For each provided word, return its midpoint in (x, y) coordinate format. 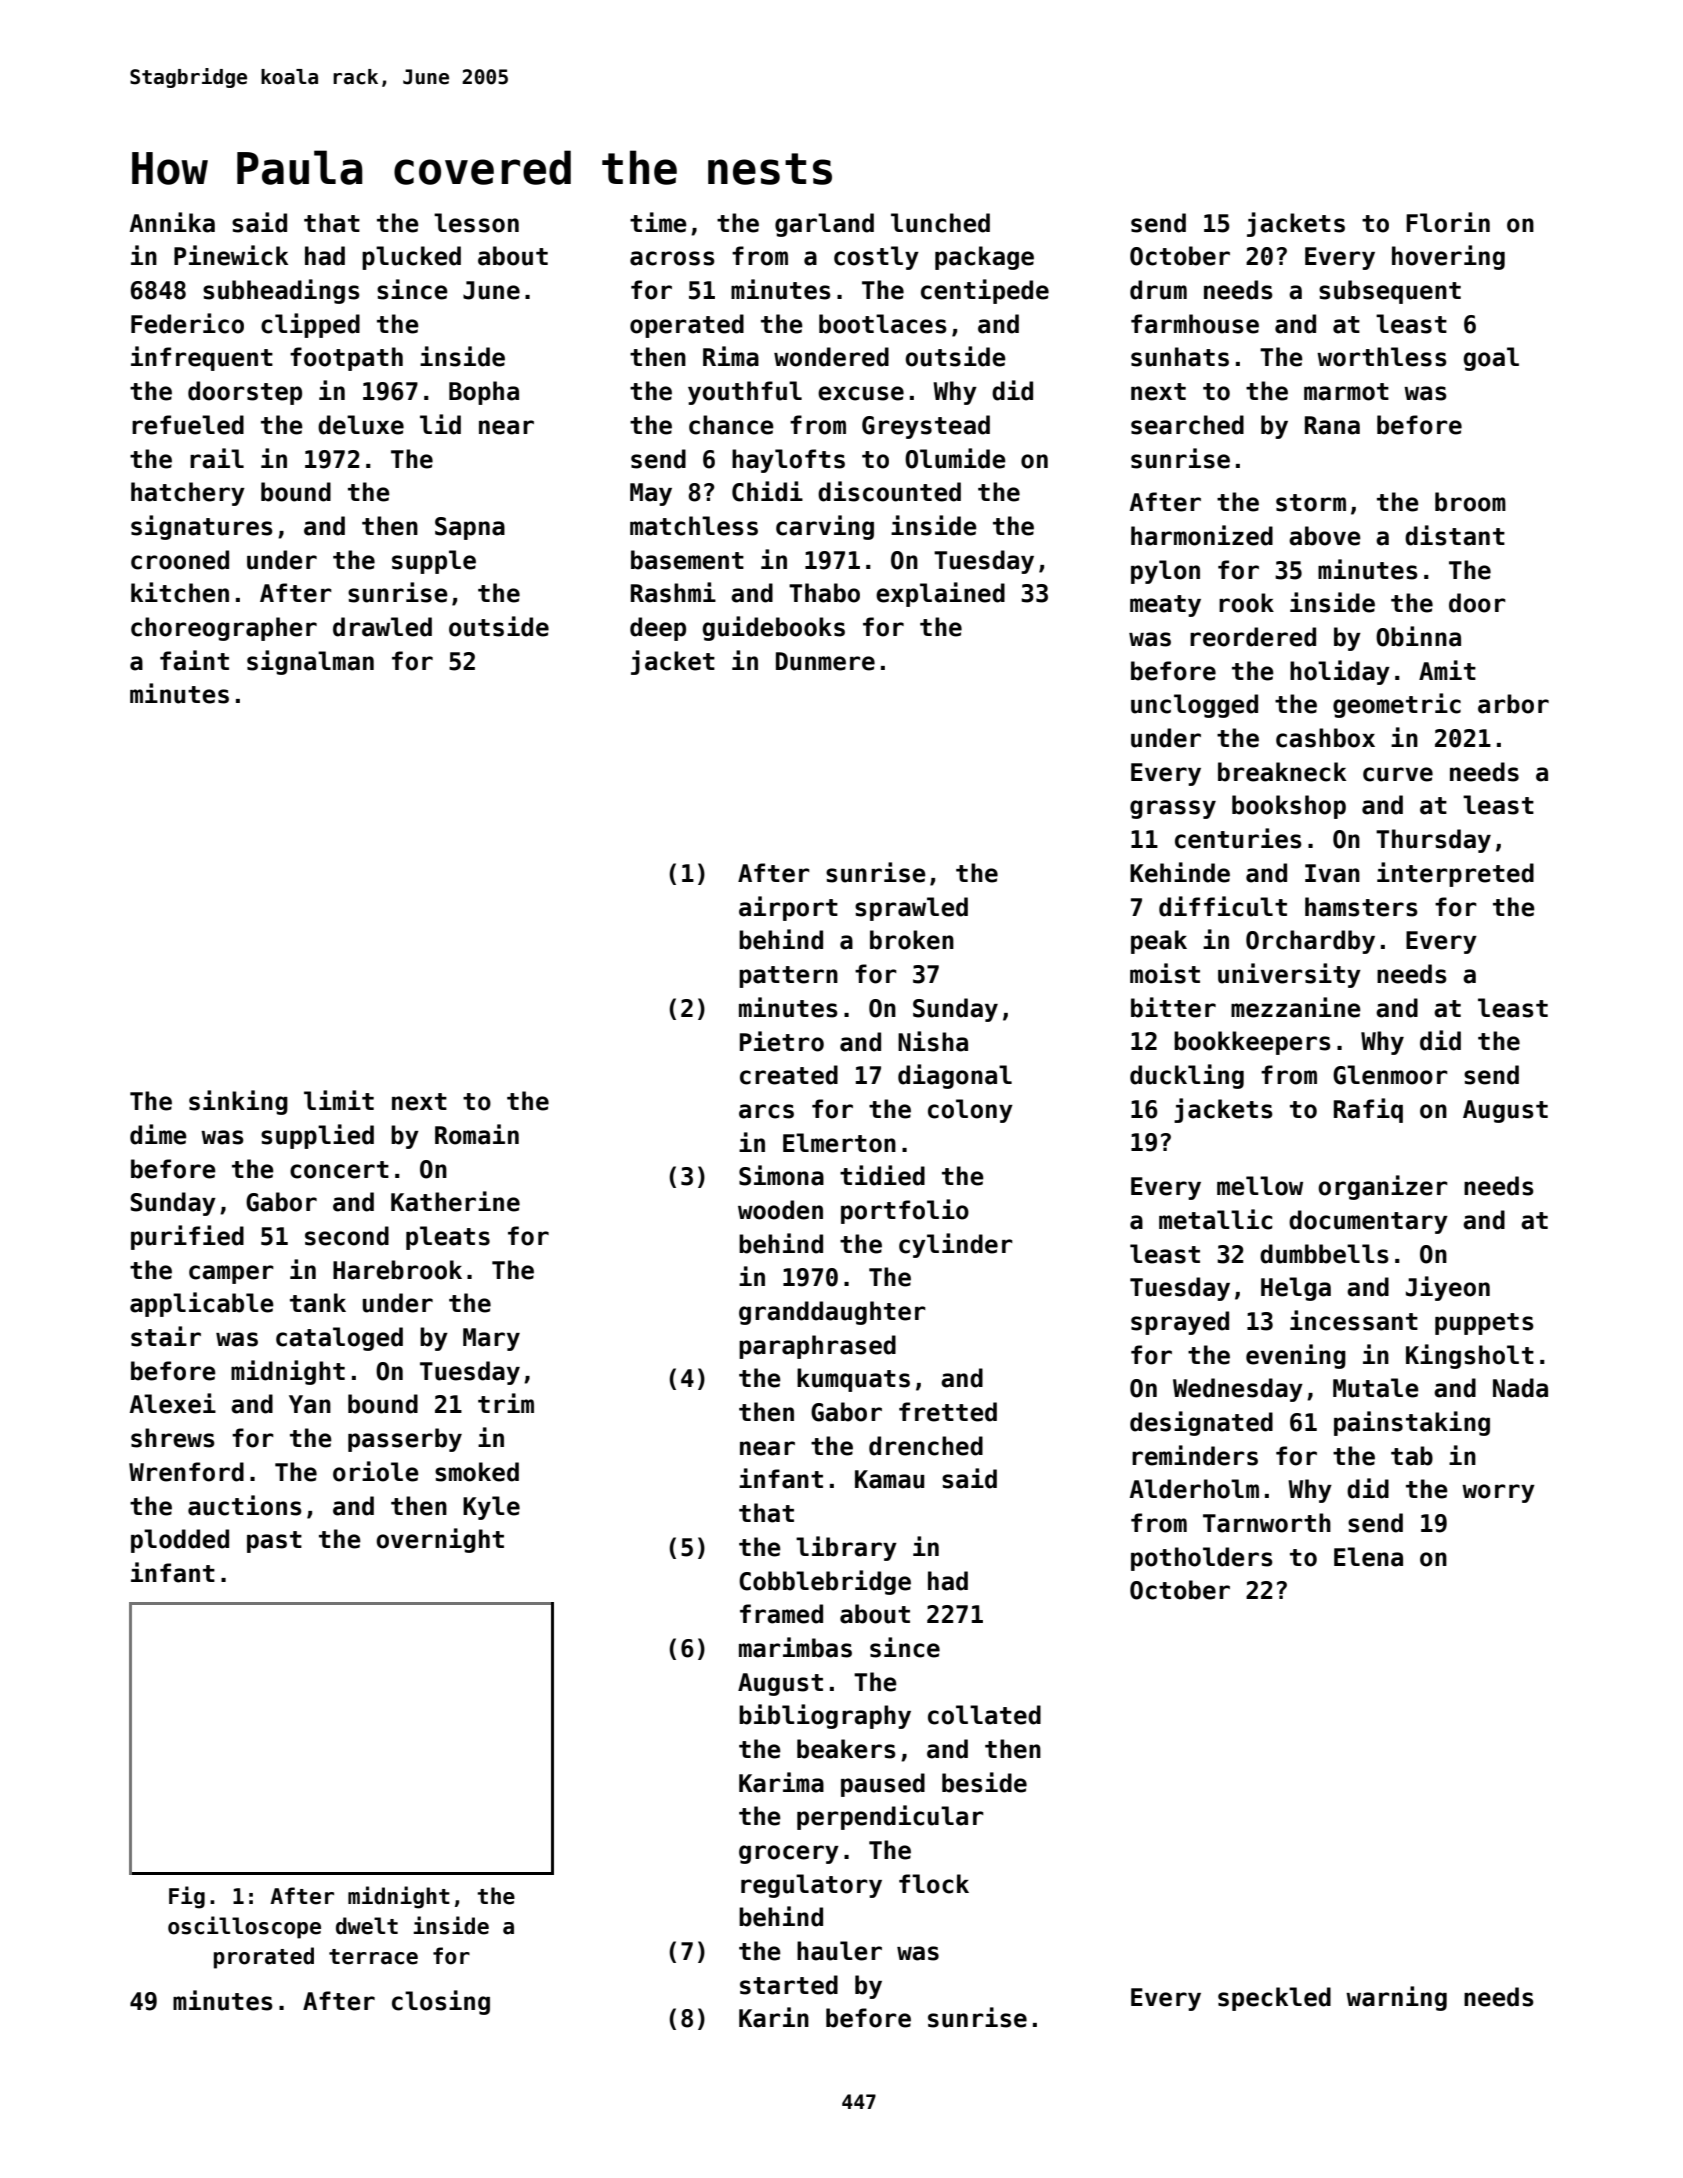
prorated (264, 1958)
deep (658, 629)
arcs (766, 1111)
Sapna (470, 528)
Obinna (1418, 636)
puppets (1484, 1324)
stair (166, 1336)
